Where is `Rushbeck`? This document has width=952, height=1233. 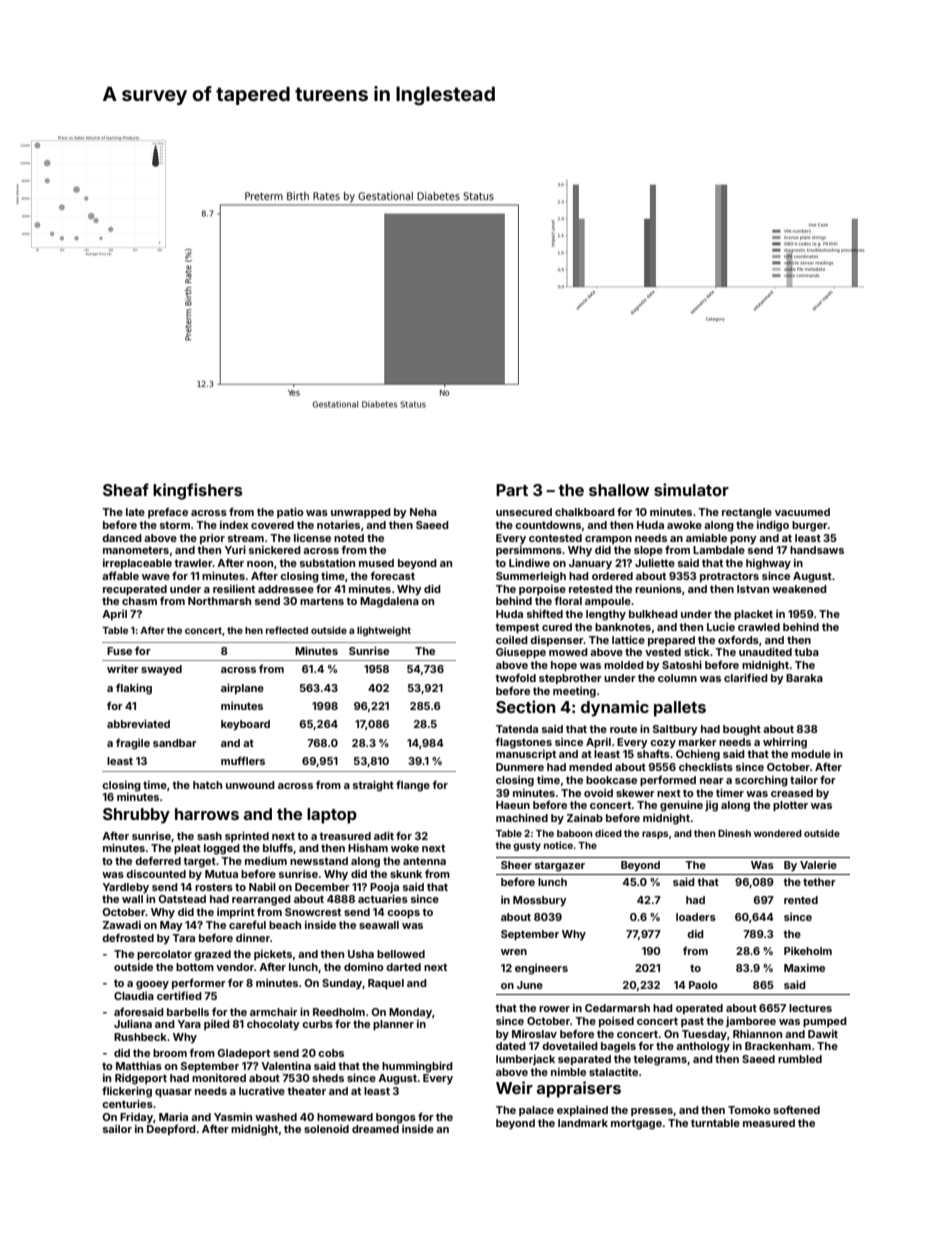 Rushbeck is located at coordinates (140, 1037).
